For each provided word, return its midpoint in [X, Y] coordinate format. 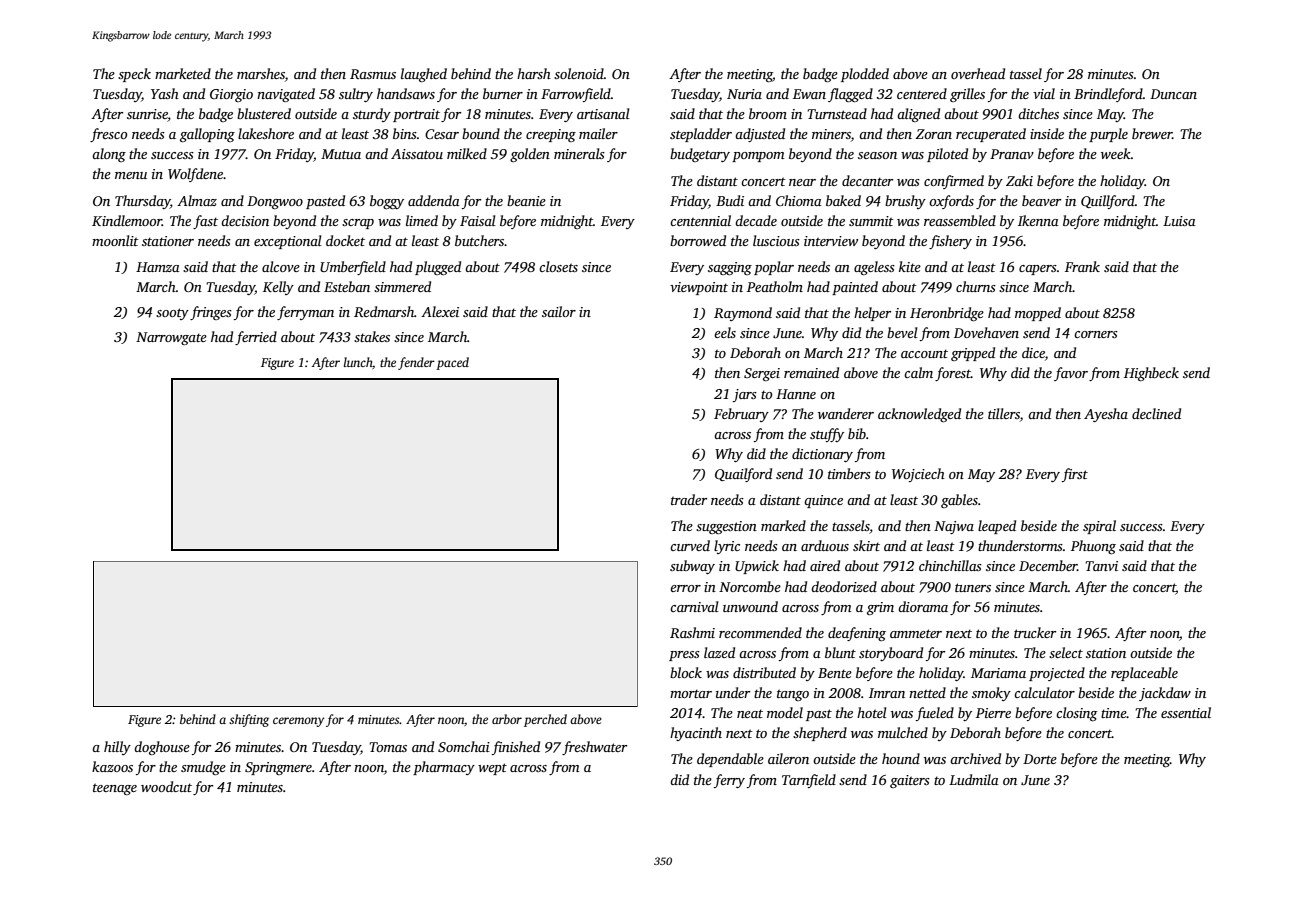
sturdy [372, 115]
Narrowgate [171, 338]
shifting [249, 720]
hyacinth [696, 734]
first [1075, 475]
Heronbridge [947, 314]
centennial [700, 220]
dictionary [822, 455]
